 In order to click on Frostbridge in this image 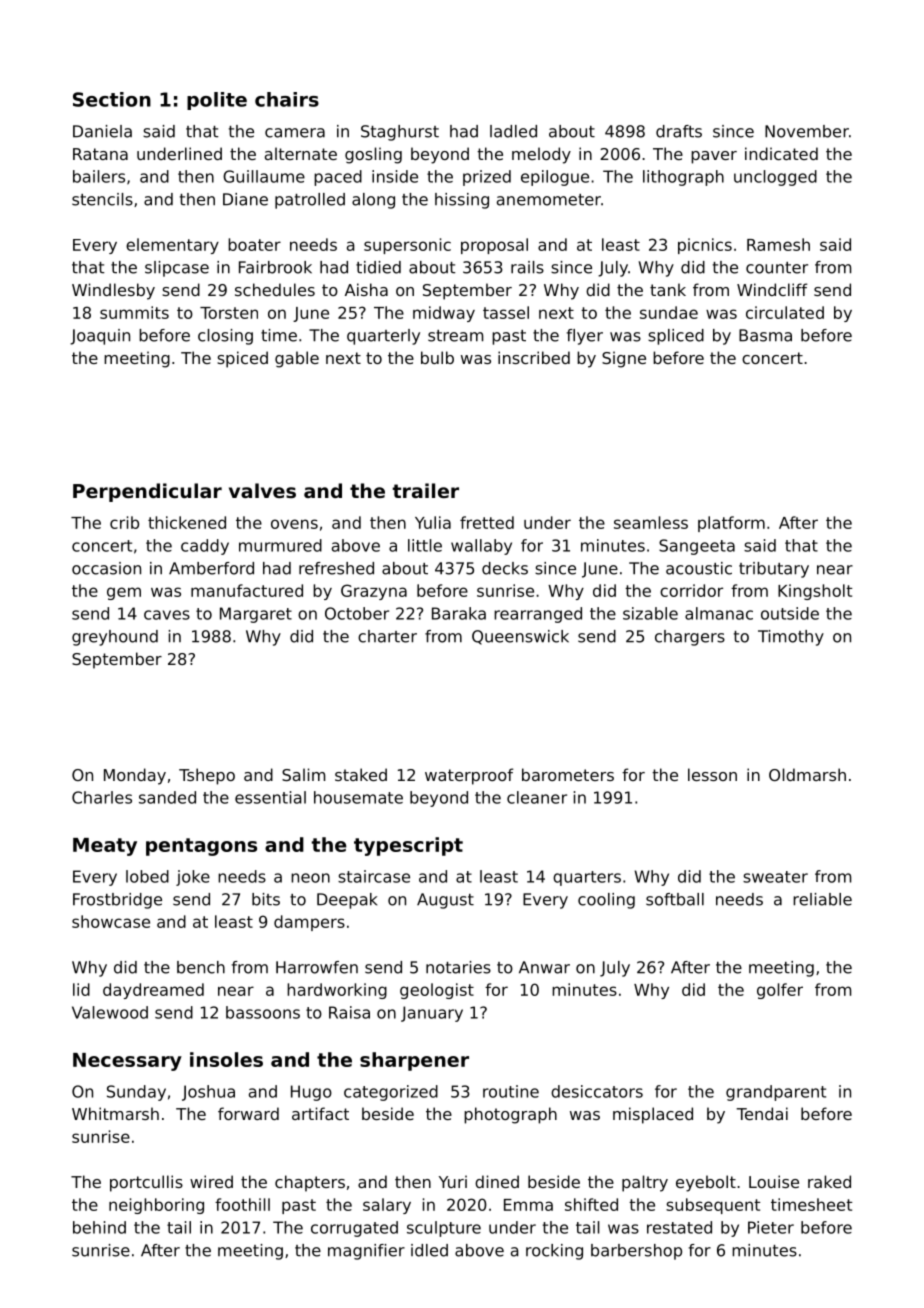, I will do `click(117, 901)`.
